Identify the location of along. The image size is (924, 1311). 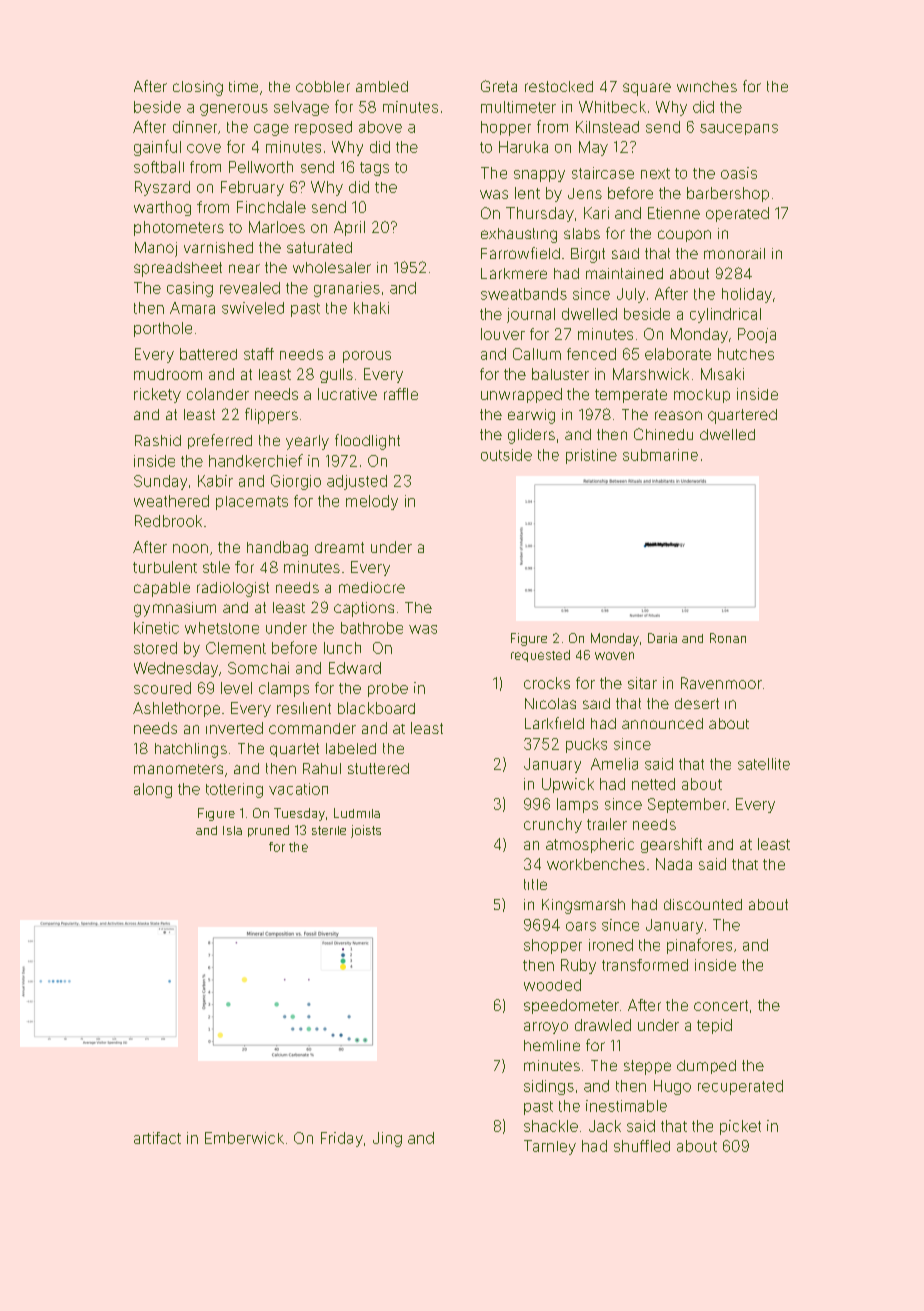
(153, 790).
